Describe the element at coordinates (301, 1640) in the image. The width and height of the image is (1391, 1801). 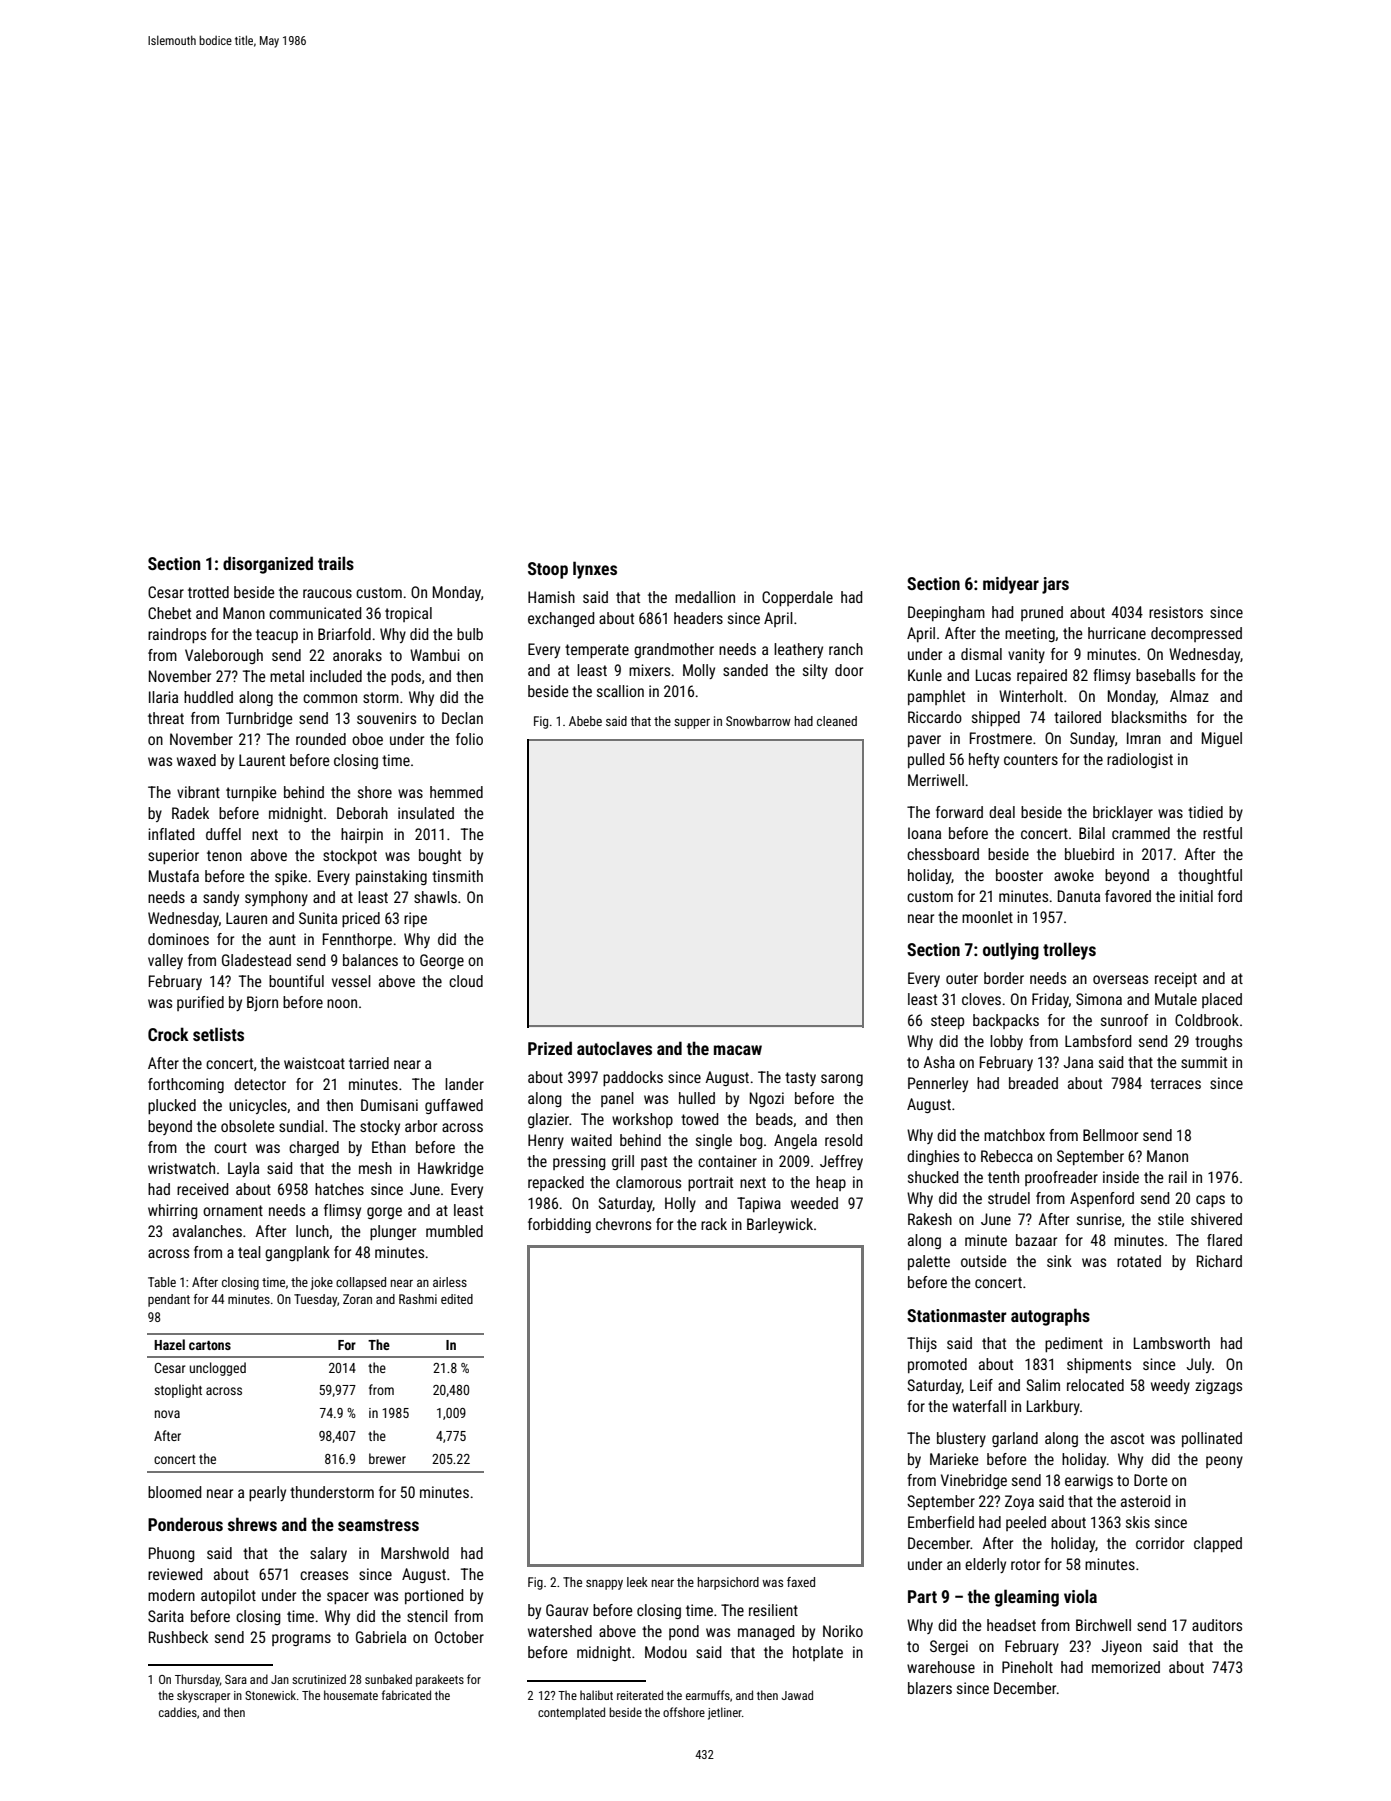
I see `programs` at that location.
